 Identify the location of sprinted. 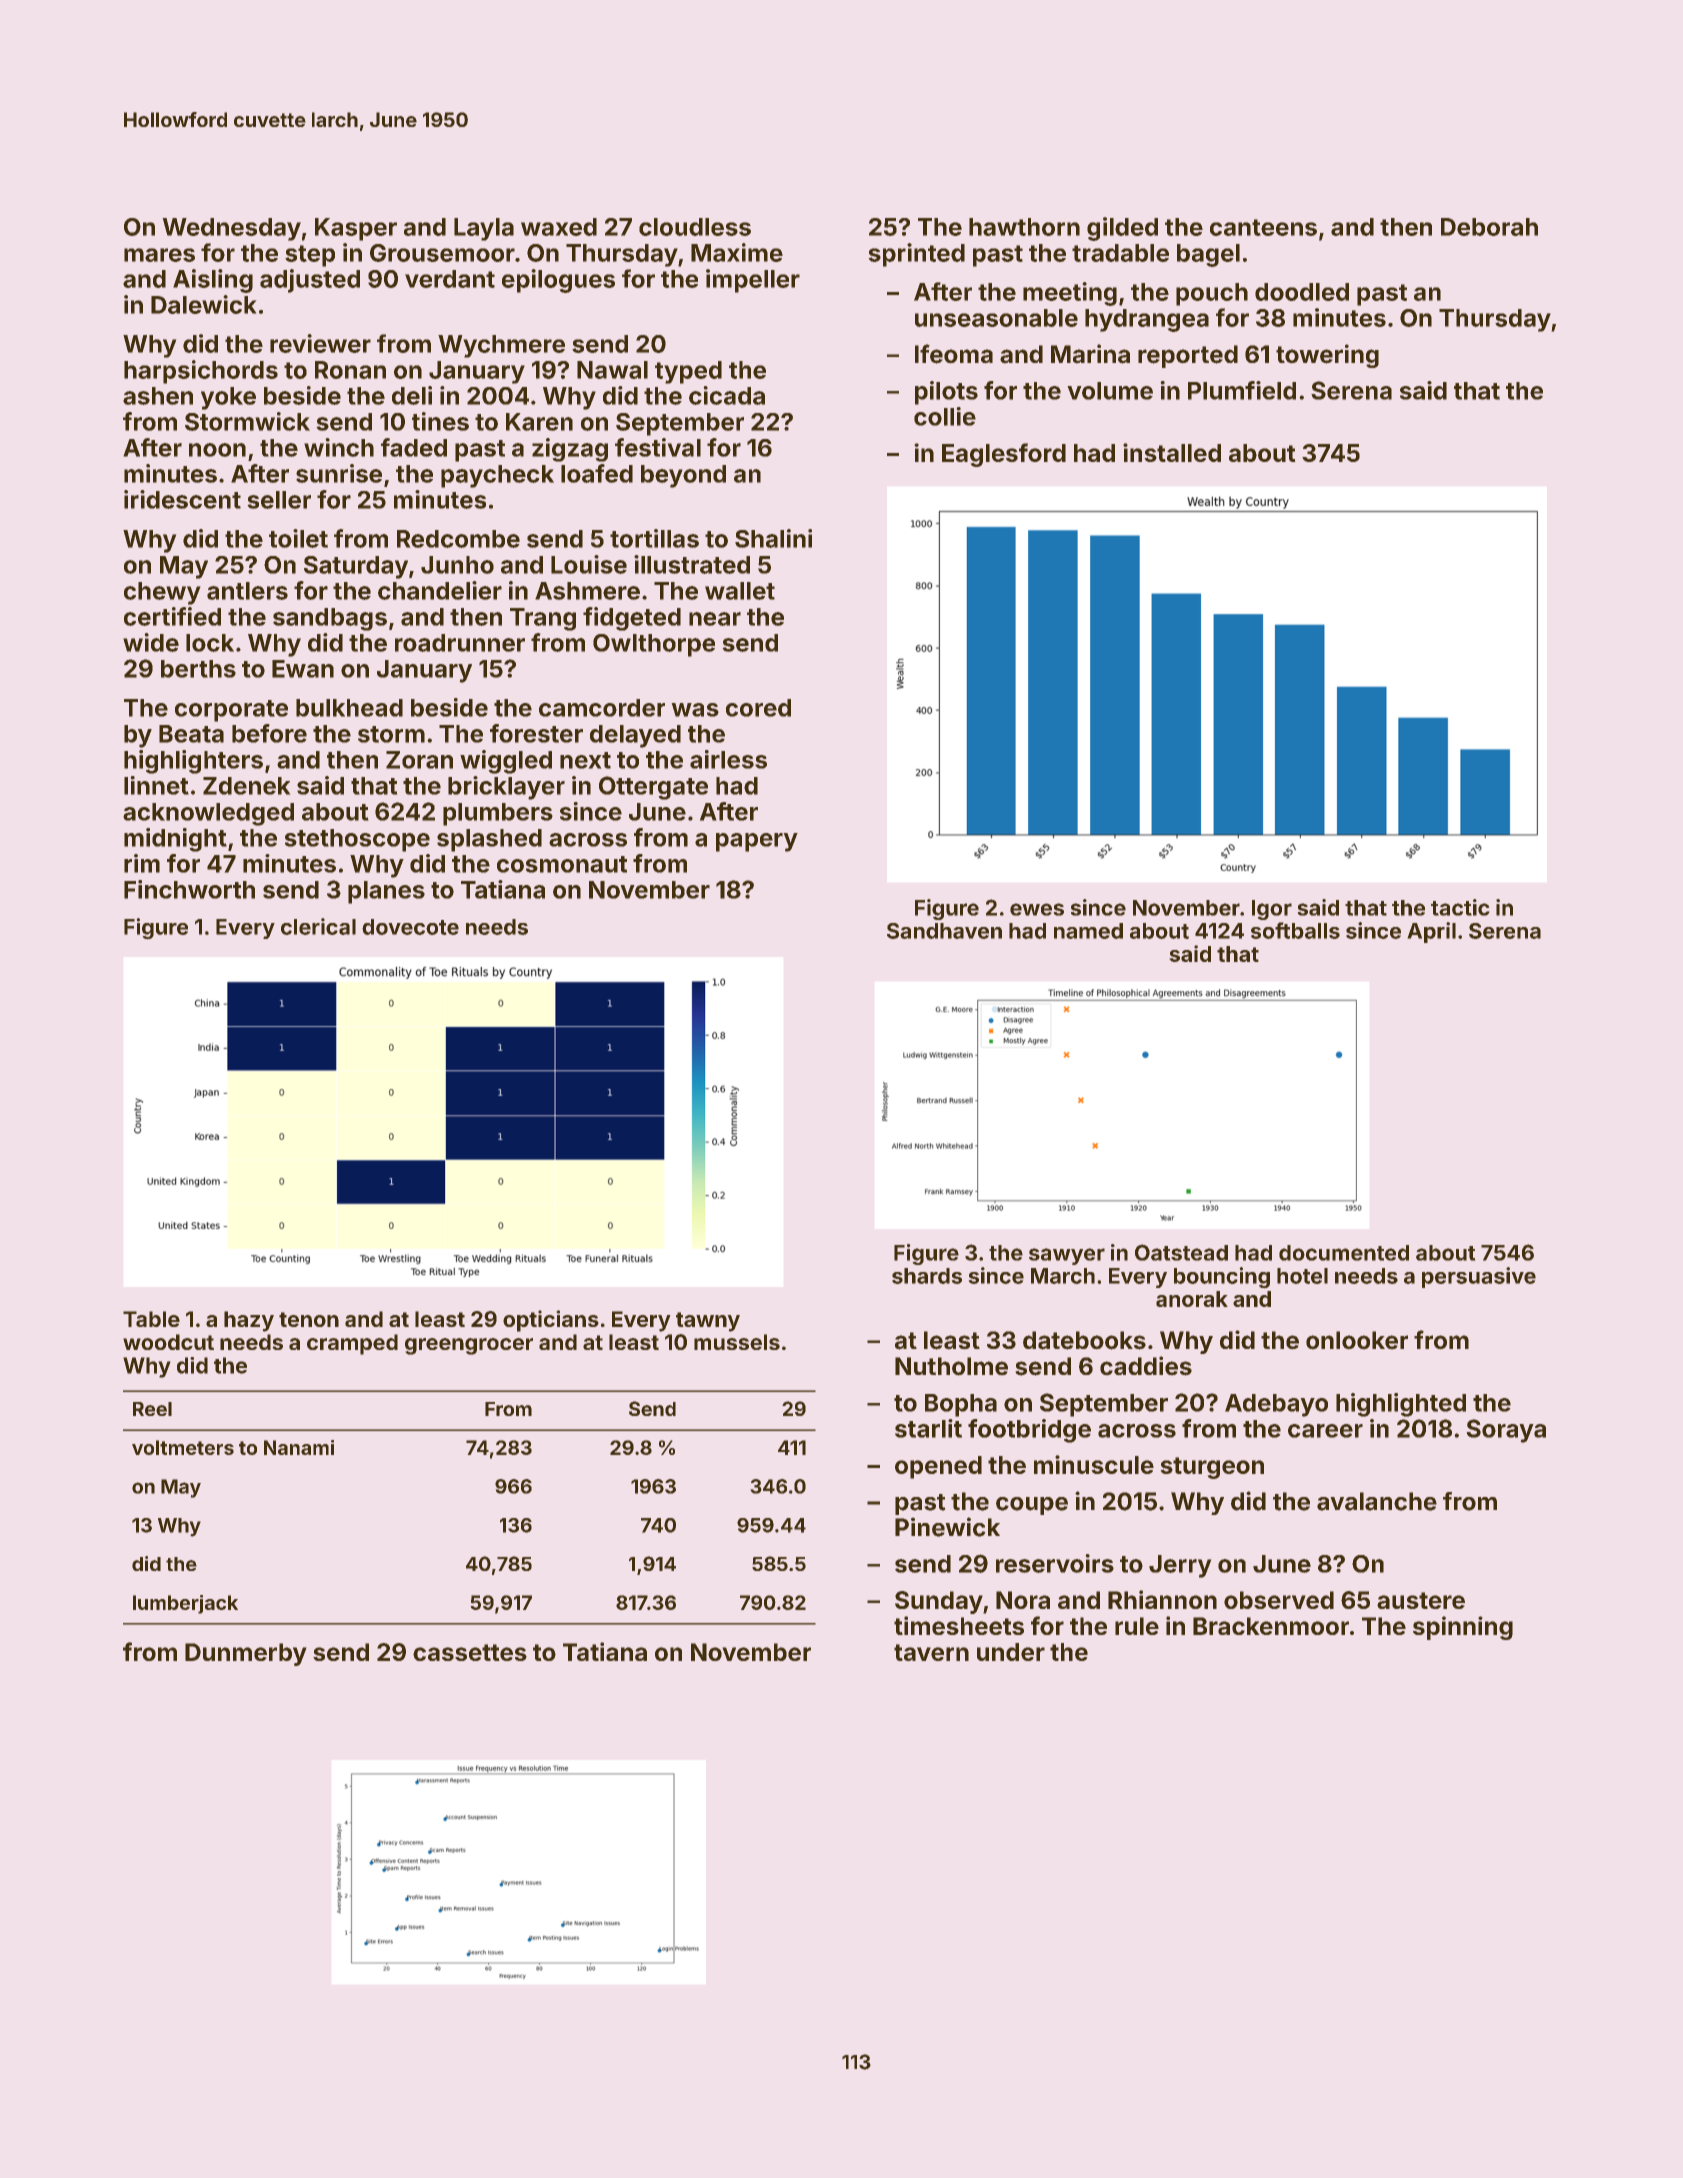
(917, 255).
